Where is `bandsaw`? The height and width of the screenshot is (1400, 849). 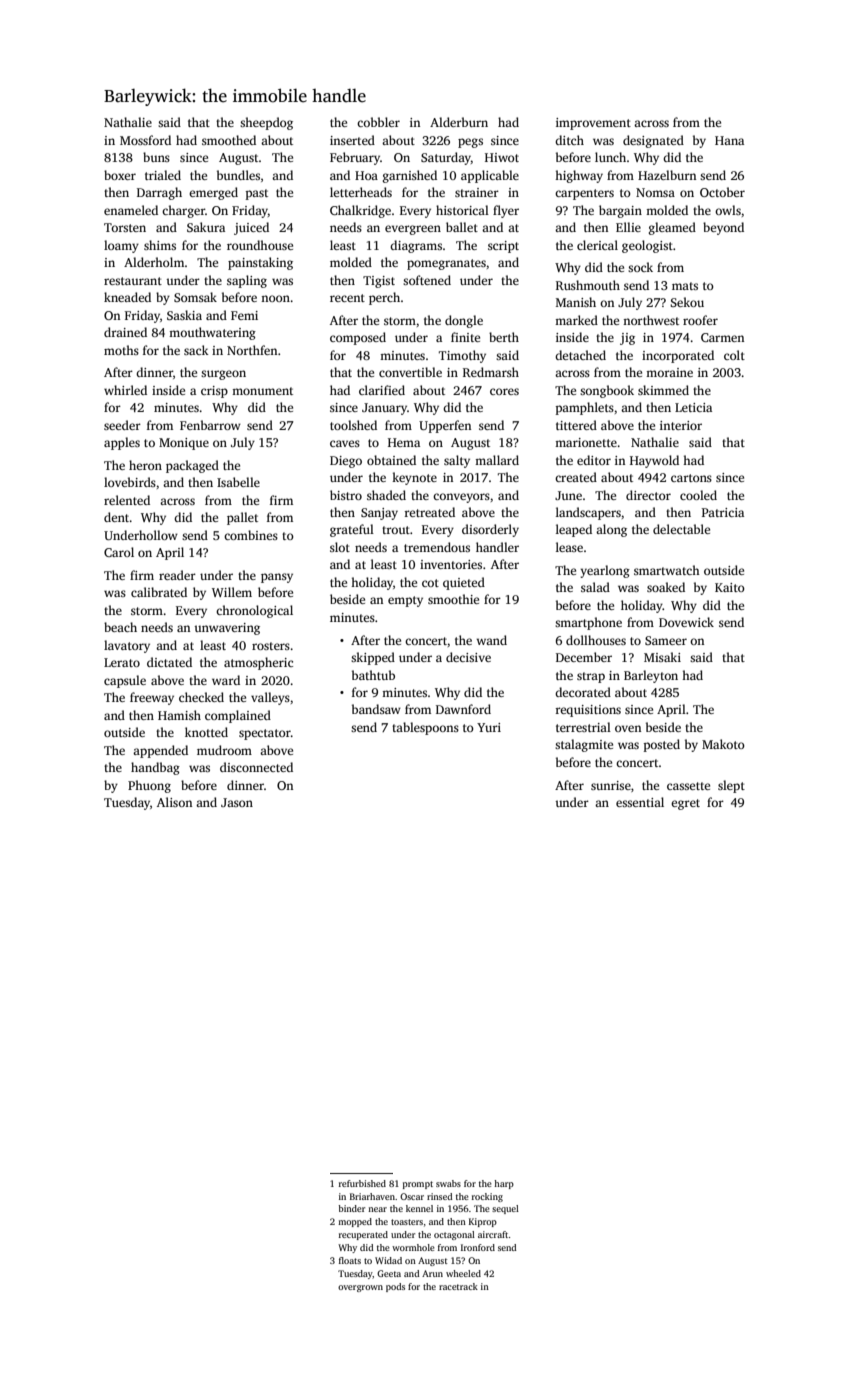
bandsaw is located at coordinates (376, 709).
